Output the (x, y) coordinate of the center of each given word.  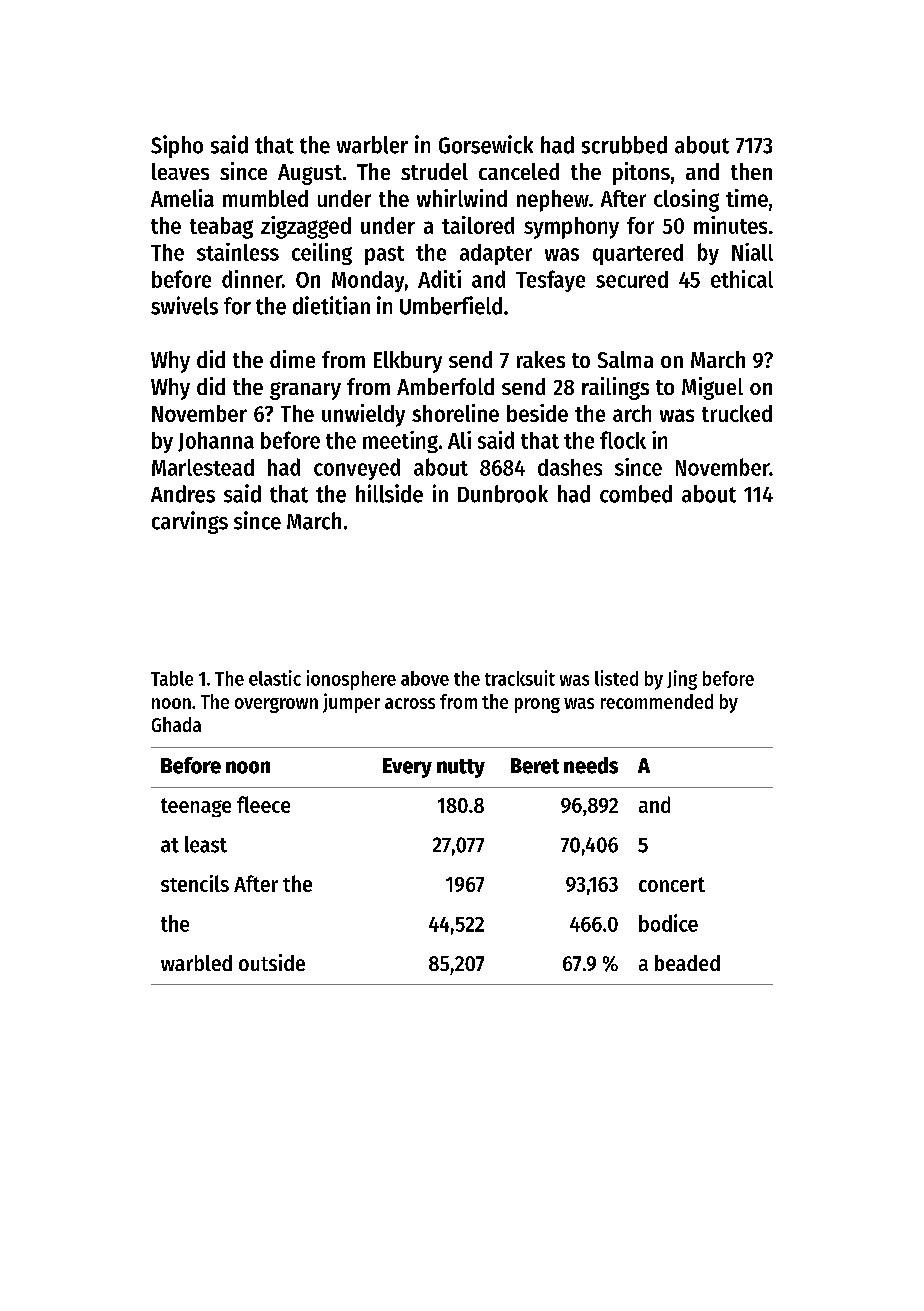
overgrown (276, 705)
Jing (682, 680)
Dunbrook (503, 494)
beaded (687, 963)
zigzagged (306, 227)
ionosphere (351, 680)
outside (272, 962)
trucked (737, 413)
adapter (496, 254)
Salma (625, 359)
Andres (183, 494)
